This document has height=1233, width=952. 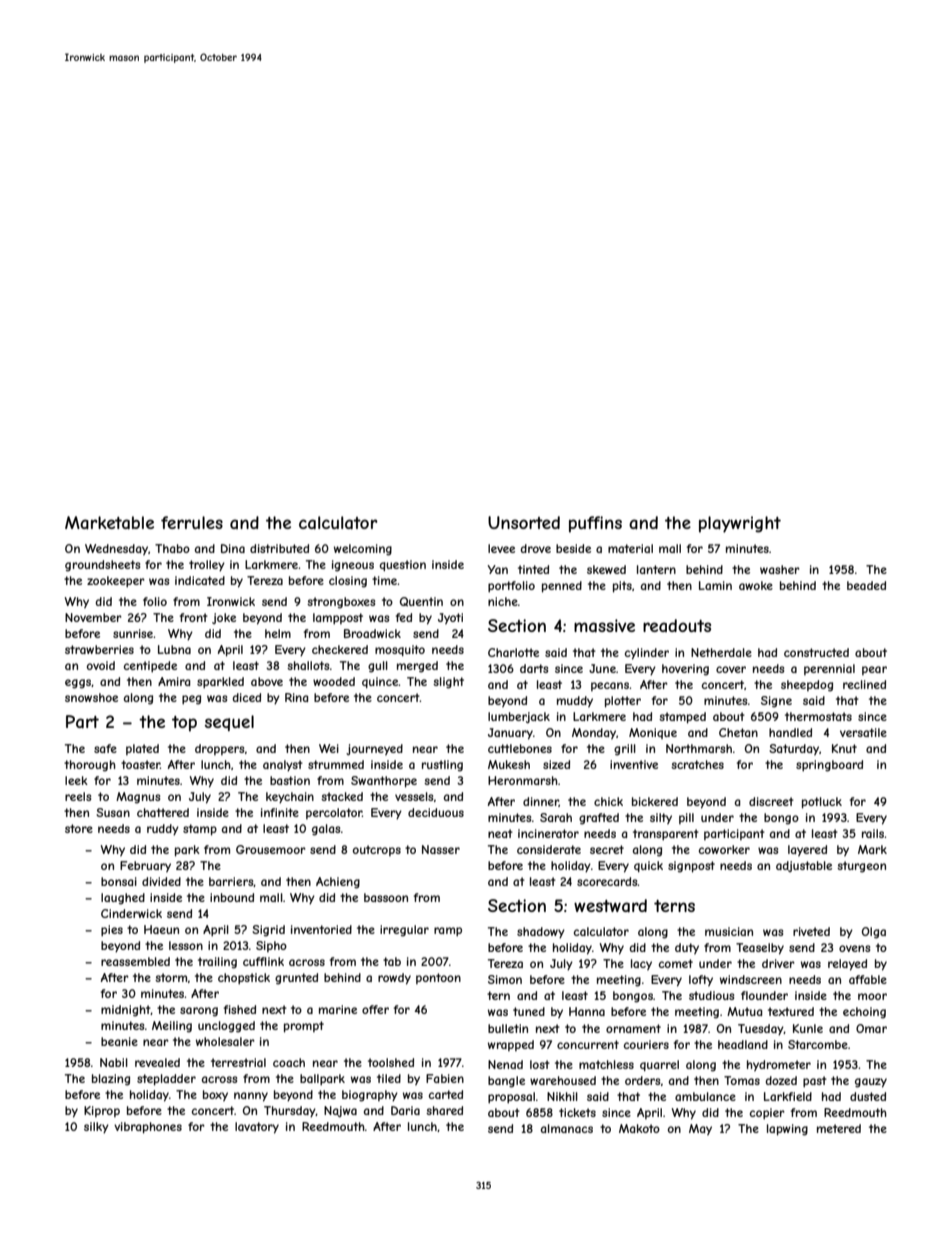 What do you see at coordinates (442, 766) in the document?
I see `rustling` at bounding box center [442, 766].
